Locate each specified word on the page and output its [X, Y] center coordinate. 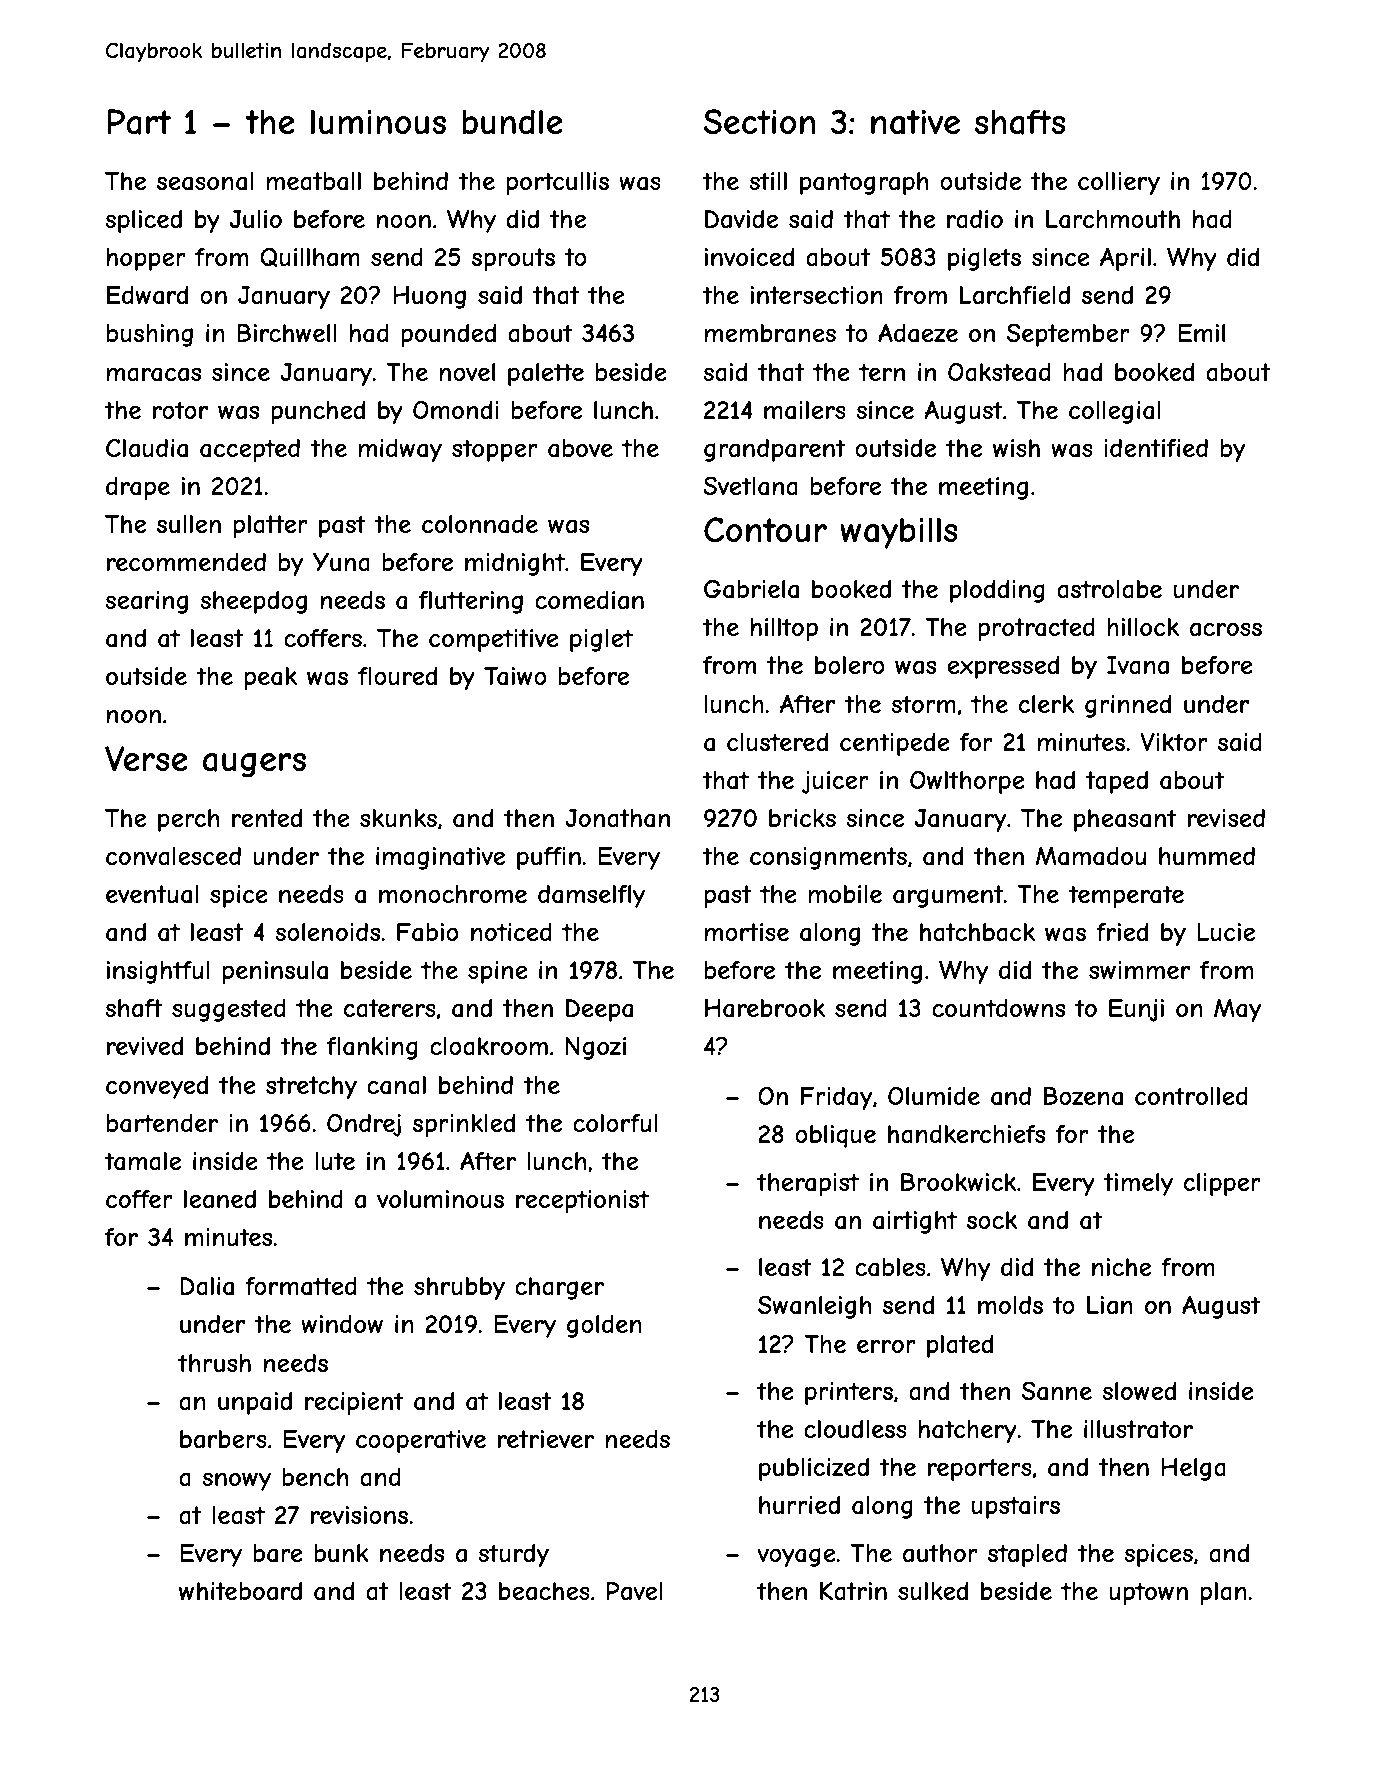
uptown [1148, 1593]
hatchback [977, 932]
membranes [770, 333]
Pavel [634, 1591]
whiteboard [240, 1591]
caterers [390, 1008]
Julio [256, 219]
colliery [1119, 183]
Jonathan [617, 818]
